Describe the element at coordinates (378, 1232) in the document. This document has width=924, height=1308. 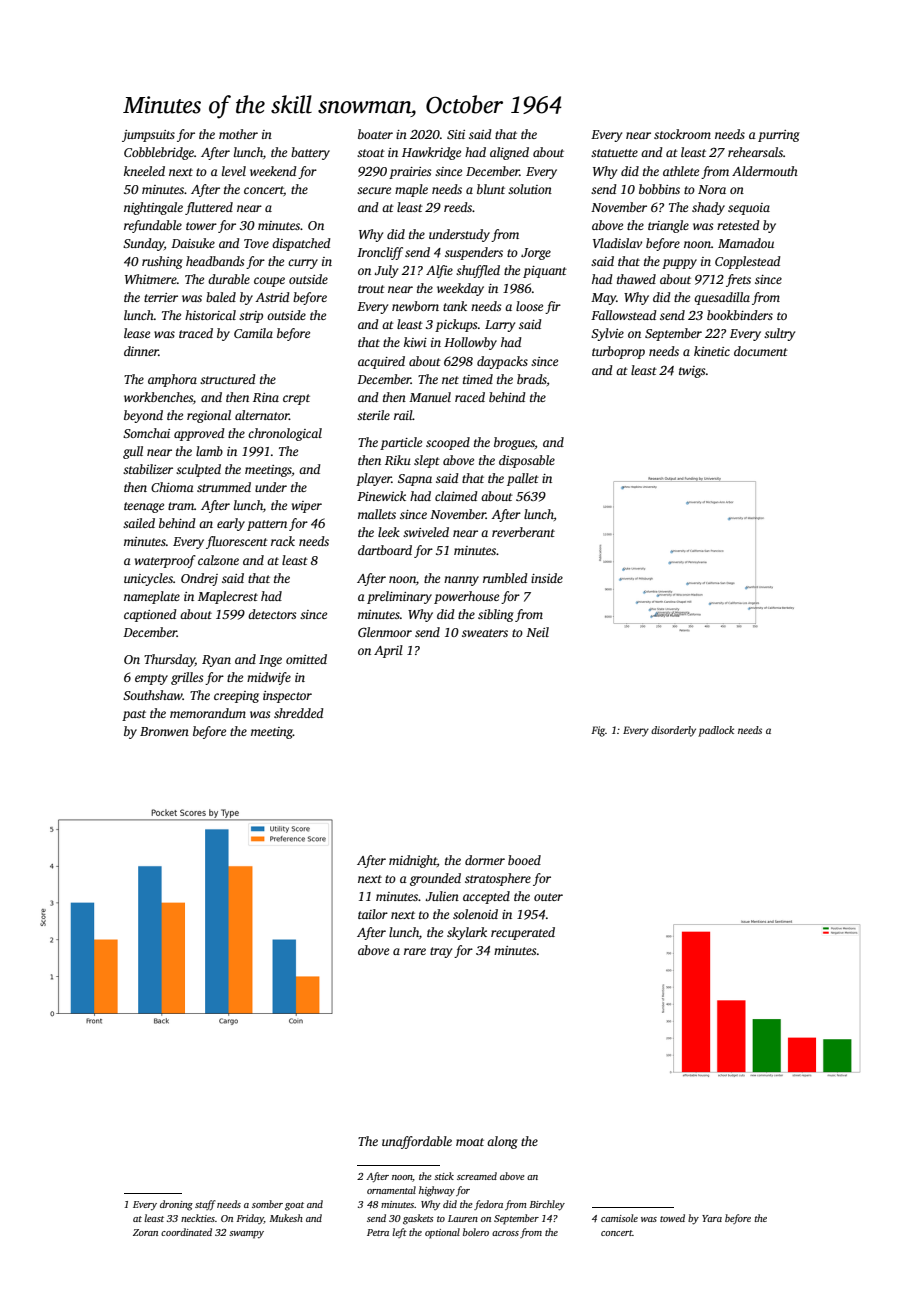
I see `Petra` at that location.
